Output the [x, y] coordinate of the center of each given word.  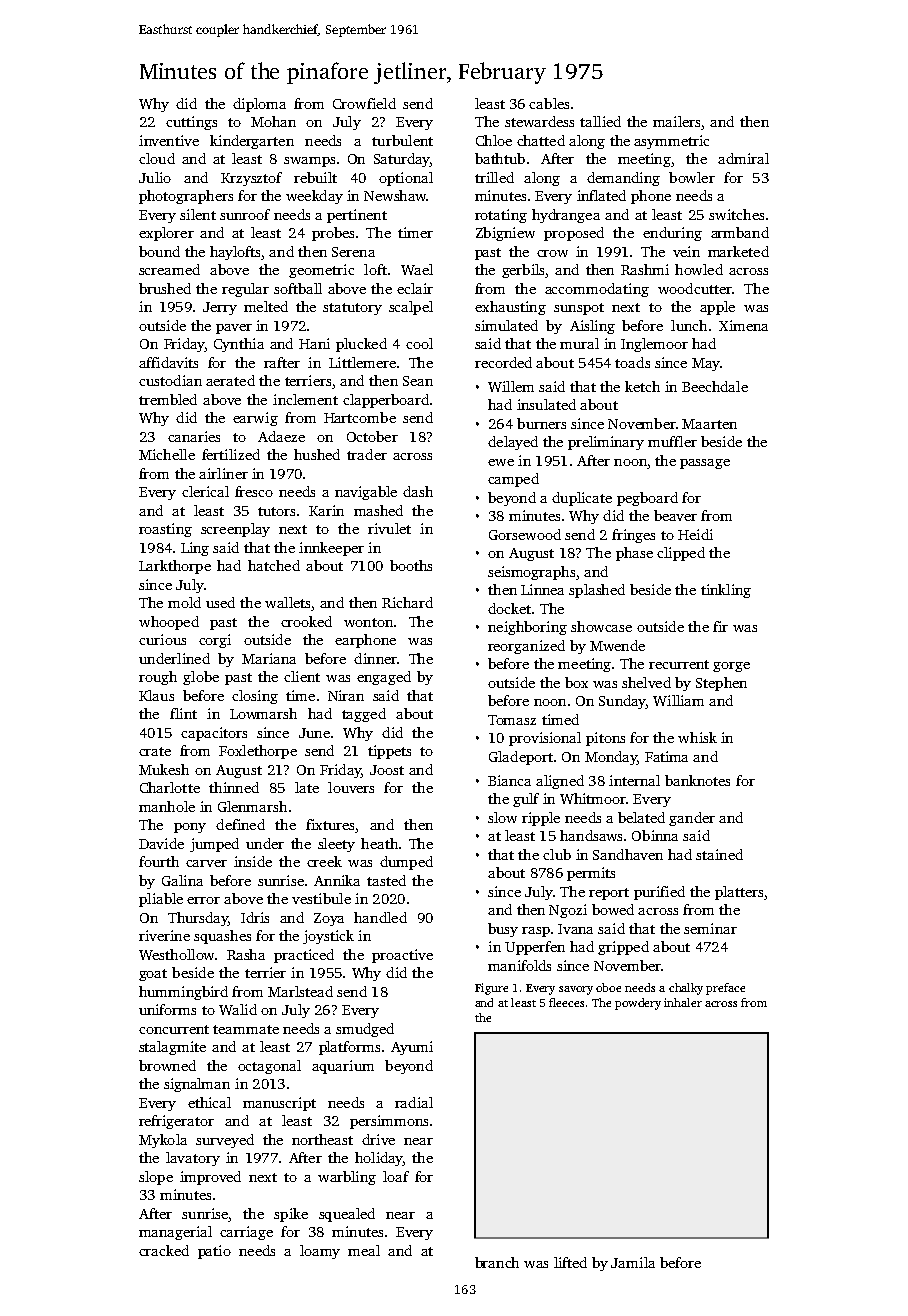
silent [198, 214]
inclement [305, 399]
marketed [738, 251]
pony [190, 828]
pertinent [357, 216]
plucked [361, 345]
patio [214, 1252]
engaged [384, 678]
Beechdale [715, 386]
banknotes [697, 780]
